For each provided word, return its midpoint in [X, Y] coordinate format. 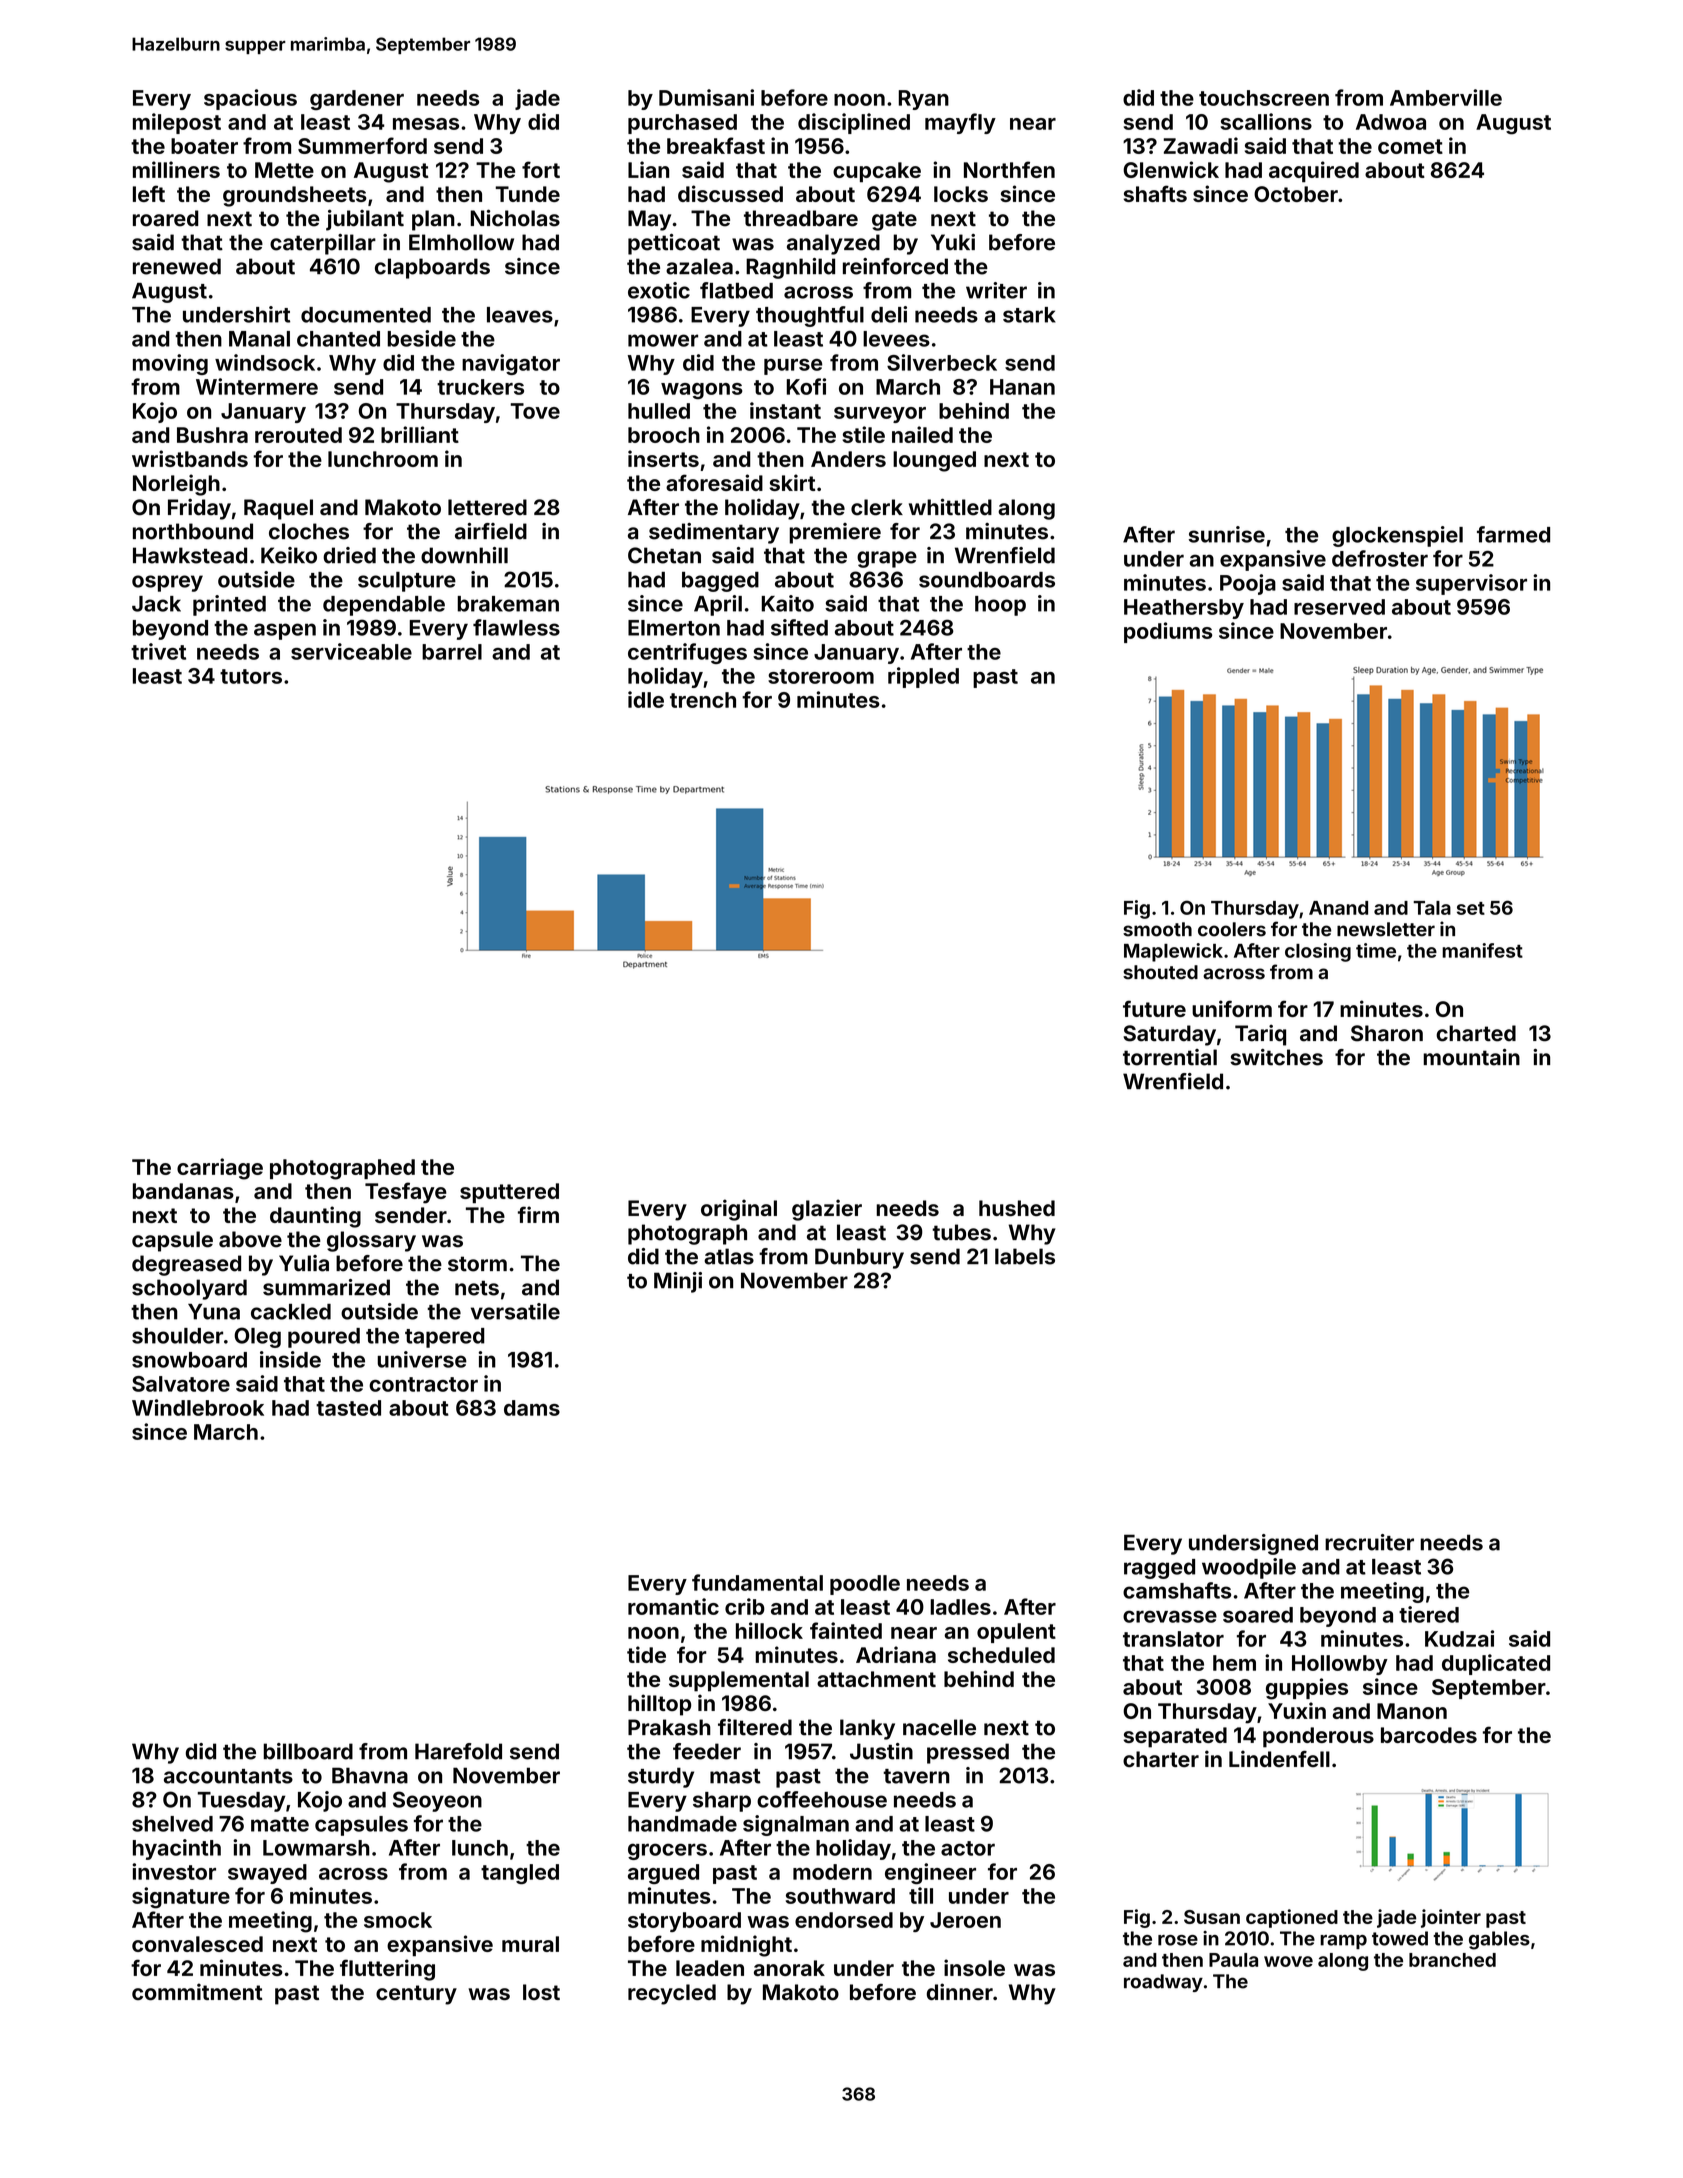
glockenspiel [1397, 536]
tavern [916, 1776]
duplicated [1496, 1664]
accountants [228, 1776]
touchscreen [1264, 98]
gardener [357, 100]
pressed [968, 1753]
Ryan [924, 100]
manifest [1482, 950]
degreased [186, 1265]
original [739, 1210]
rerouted [298, 435]
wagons [702, 391]
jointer [1451, 1918]
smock [398, 1920]
